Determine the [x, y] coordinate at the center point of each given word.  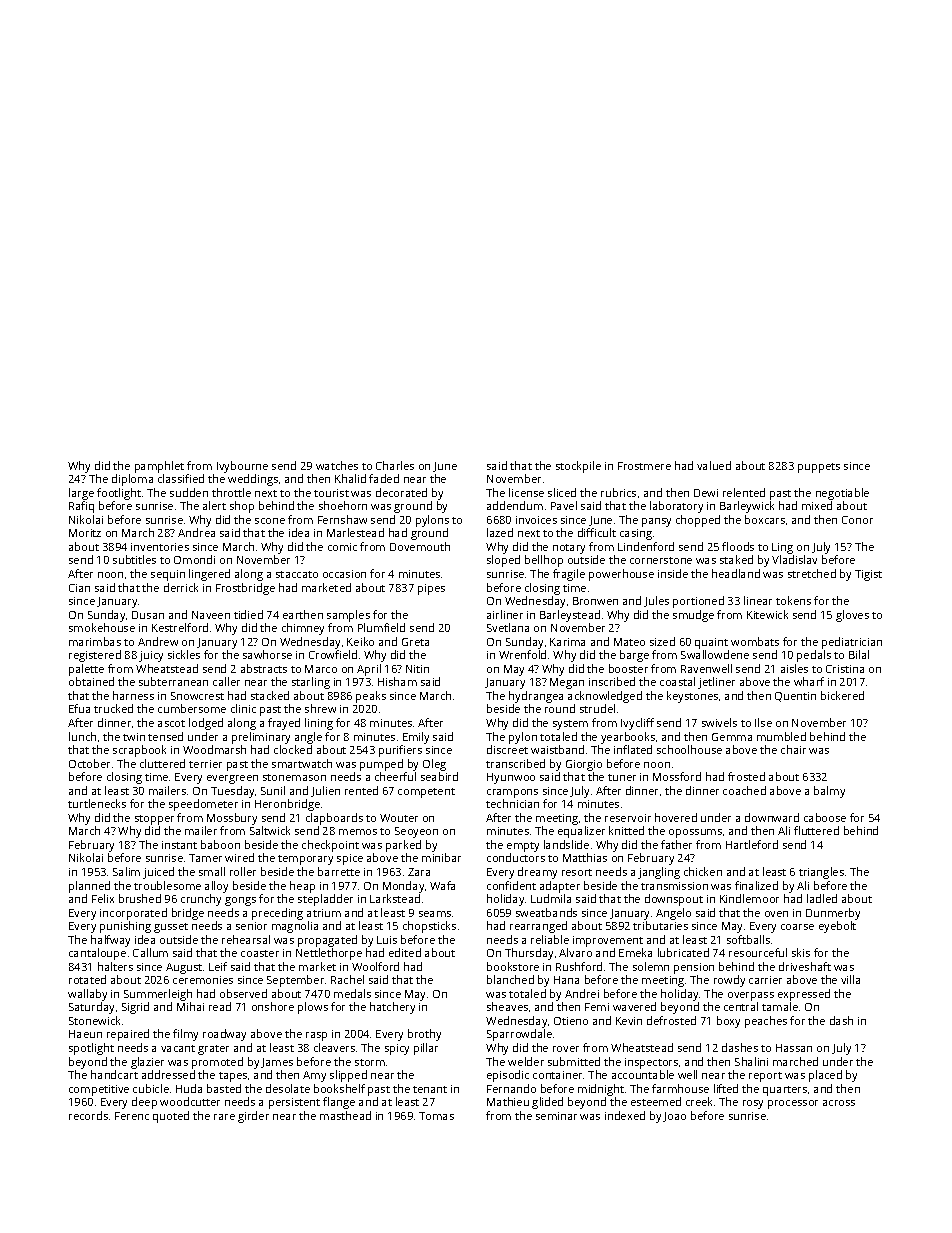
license [526, 492]
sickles [184, 654]
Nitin [417, 669]
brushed [140, 898]
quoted [171, 1117]
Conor [857, 520]
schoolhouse [689, 749]
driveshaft [805, 966]
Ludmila [551, 898]
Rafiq [81, 507]
